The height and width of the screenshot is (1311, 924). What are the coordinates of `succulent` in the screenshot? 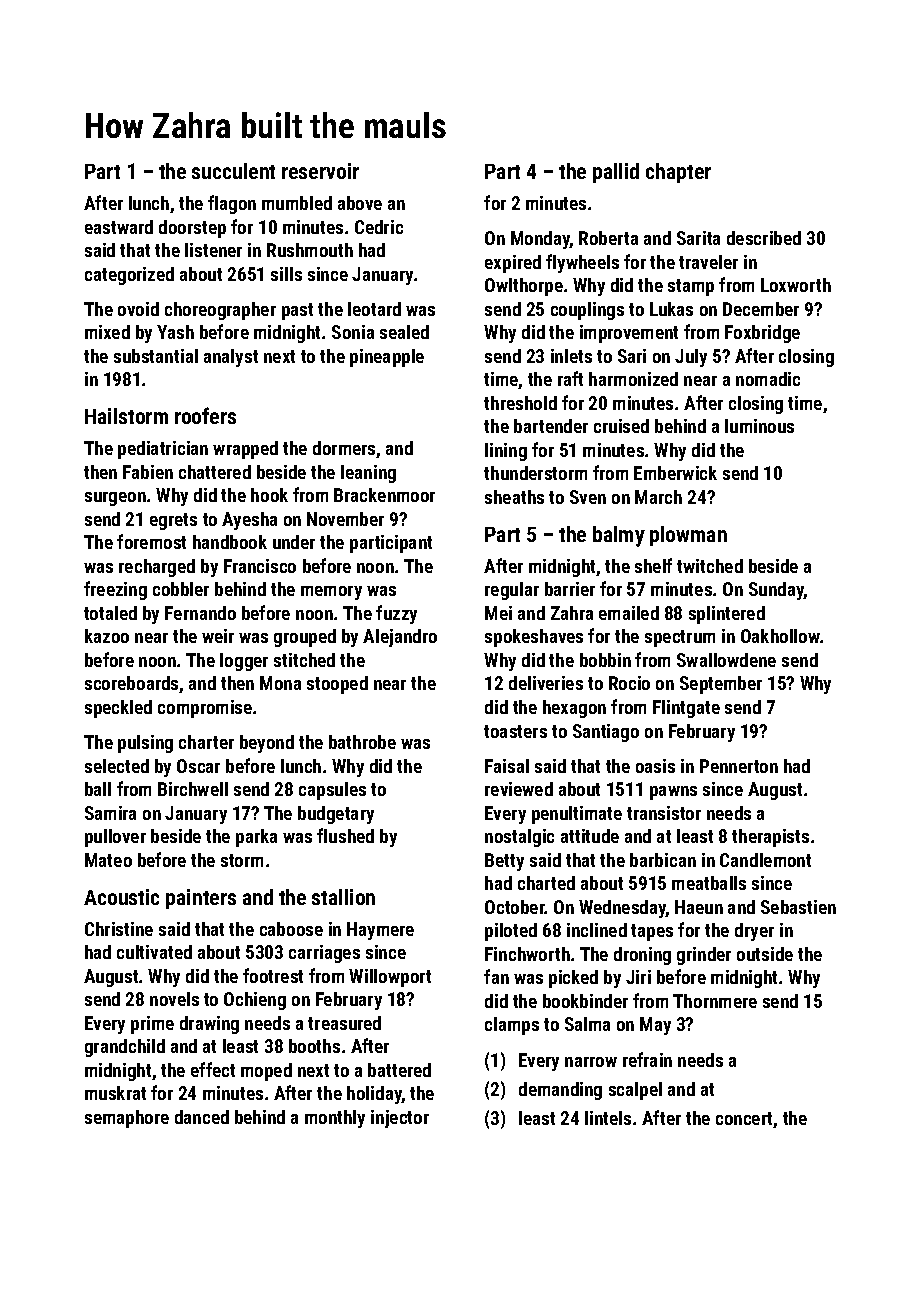 It's located at (233, 171).
